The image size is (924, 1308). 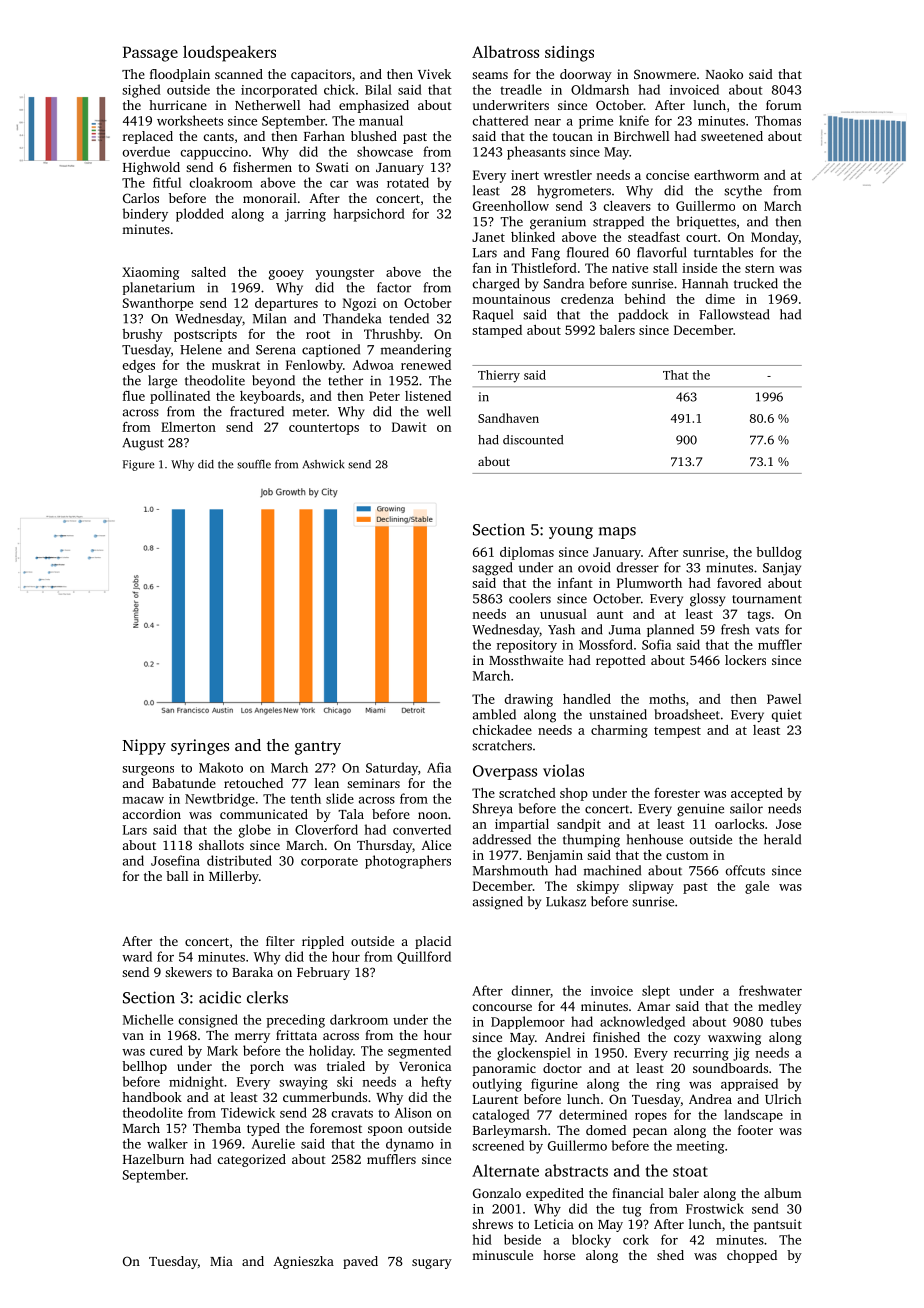 I want to click on slipway, so click(x=651, y=887).
